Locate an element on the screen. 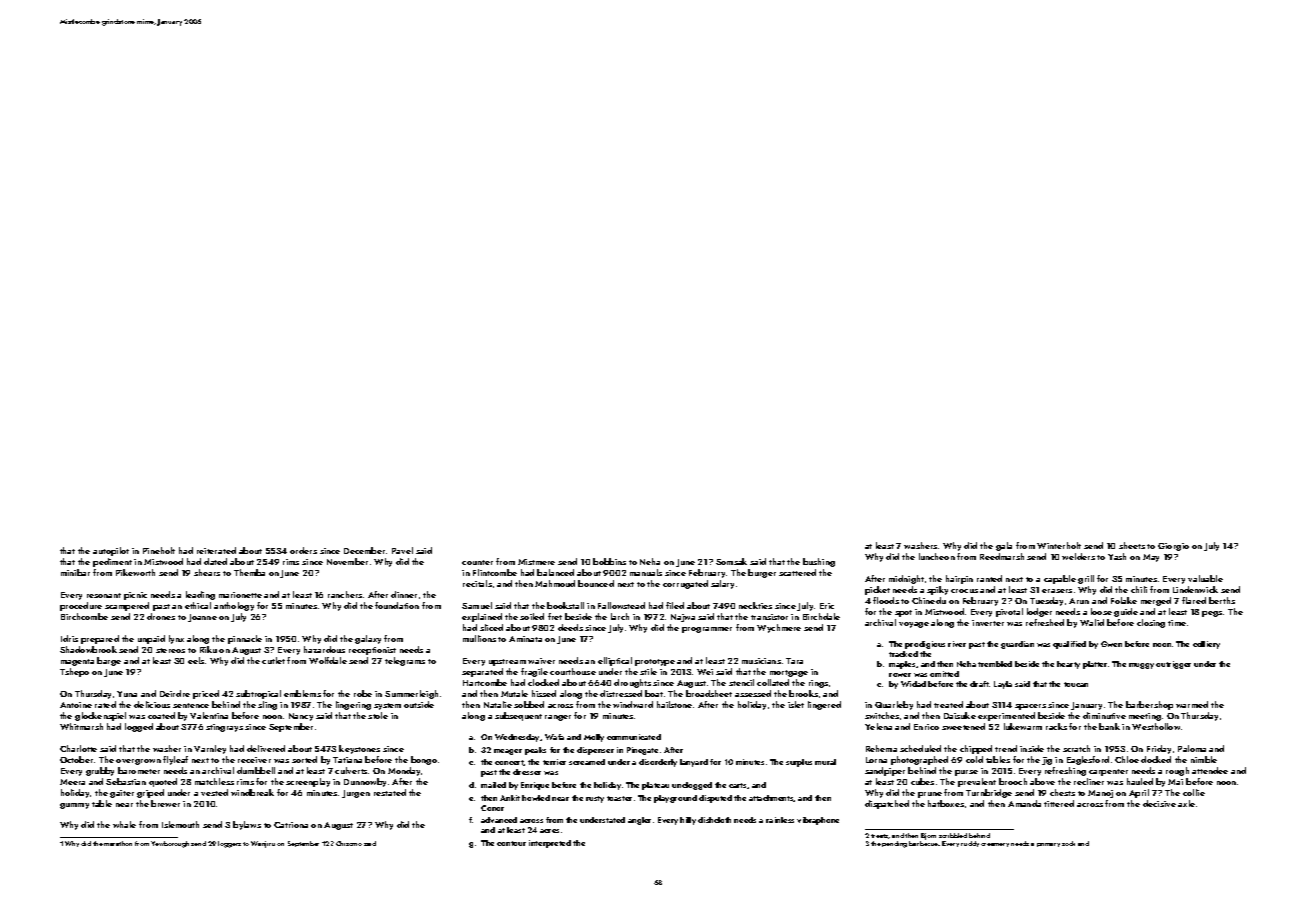 This screenshot has width=1308, height=924. sock is located at coordinates (1068, 843).
